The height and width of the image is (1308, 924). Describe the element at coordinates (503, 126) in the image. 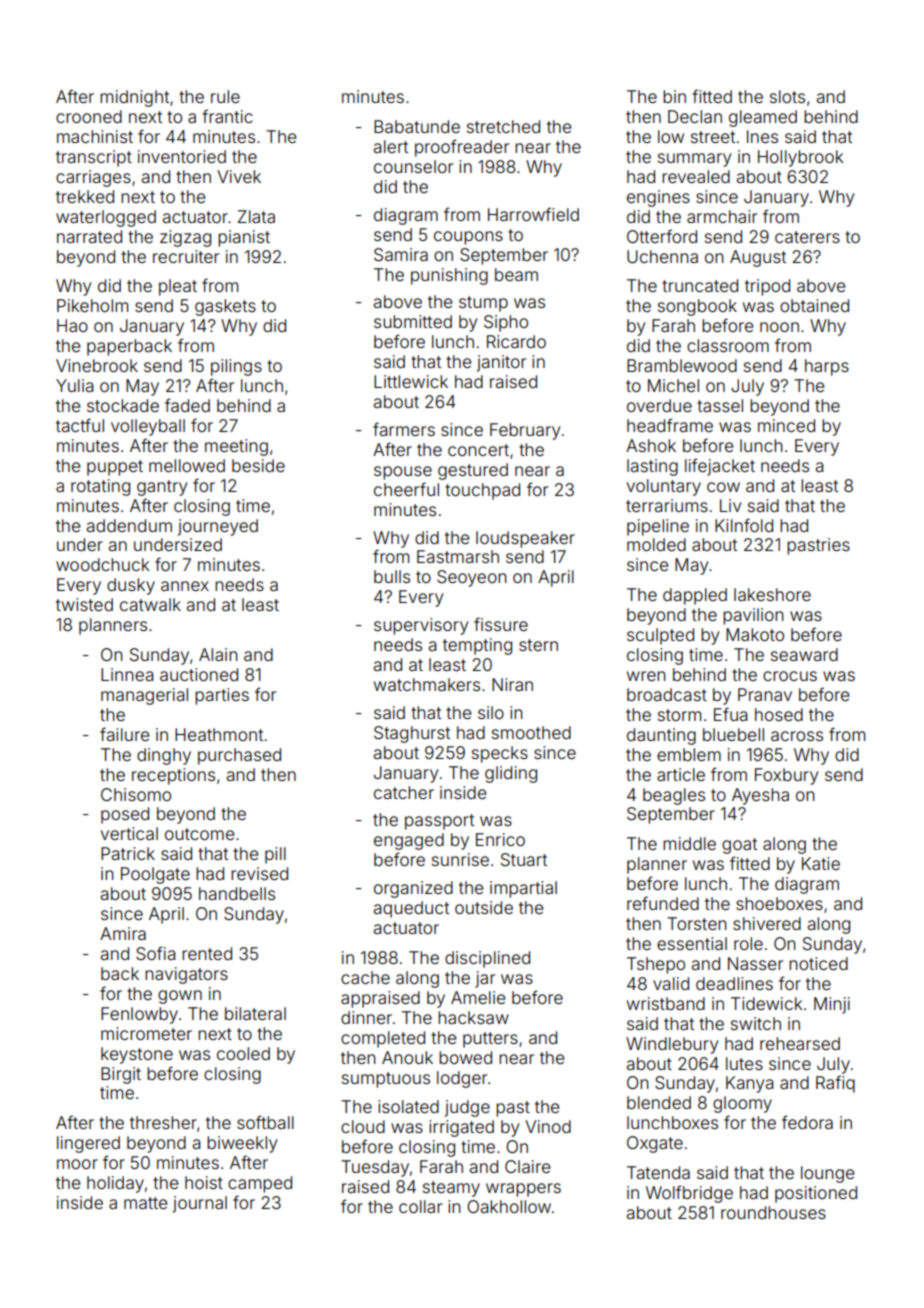

I see `stretched` at that location.
